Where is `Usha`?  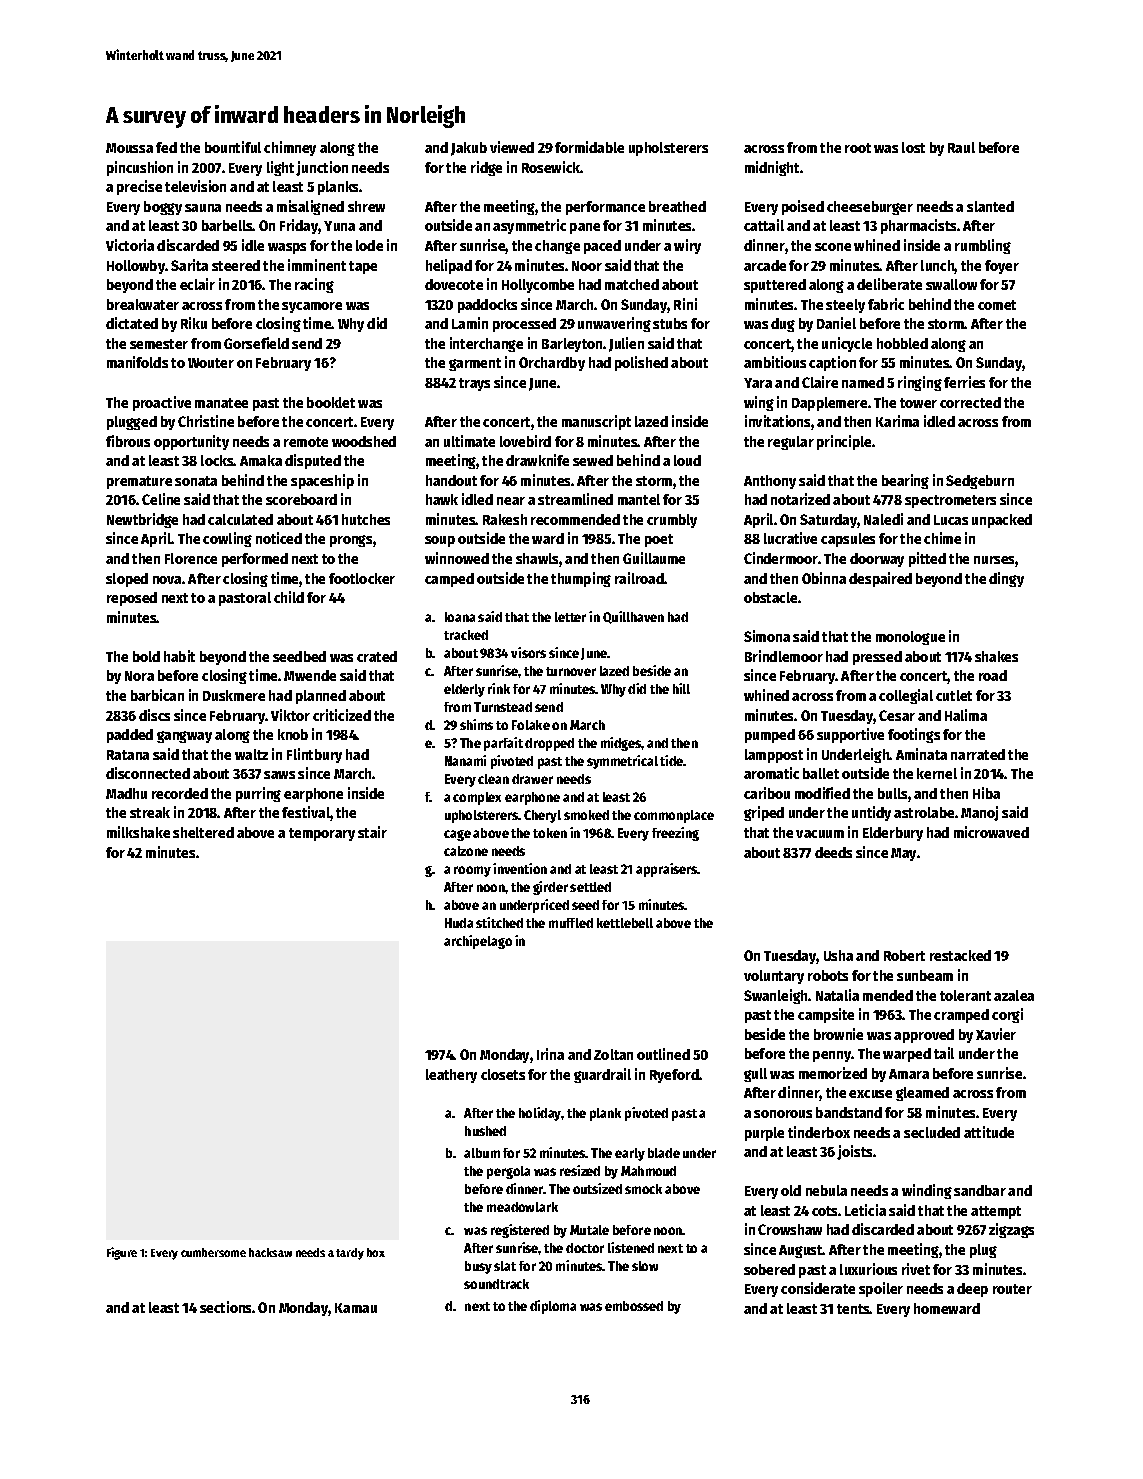 Usha is located at coordinates (838, 955).
